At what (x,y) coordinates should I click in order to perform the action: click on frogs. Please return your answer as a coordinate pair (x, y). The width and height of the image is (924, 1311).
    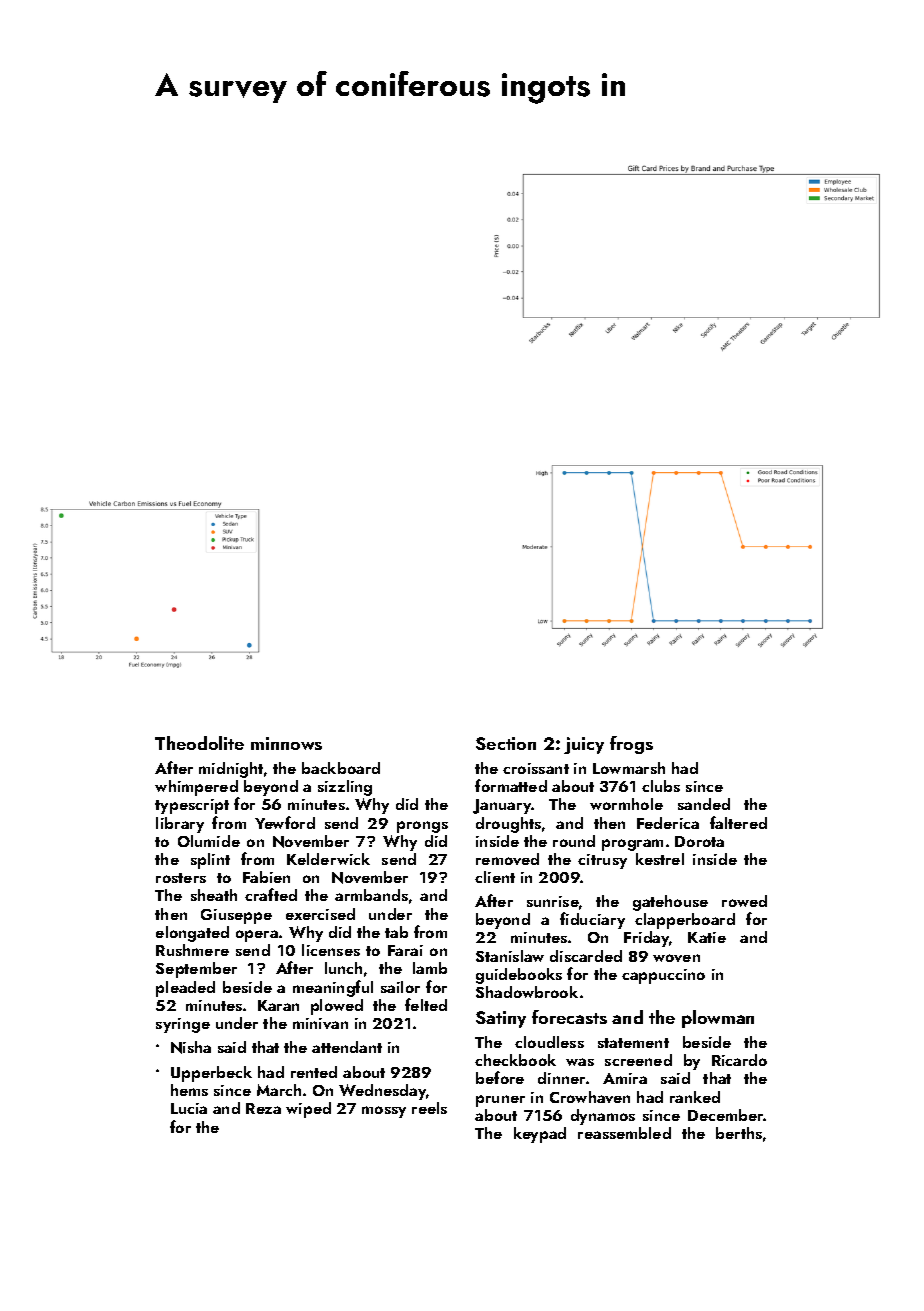
    Looking at the image, I should click on (631, 745).
